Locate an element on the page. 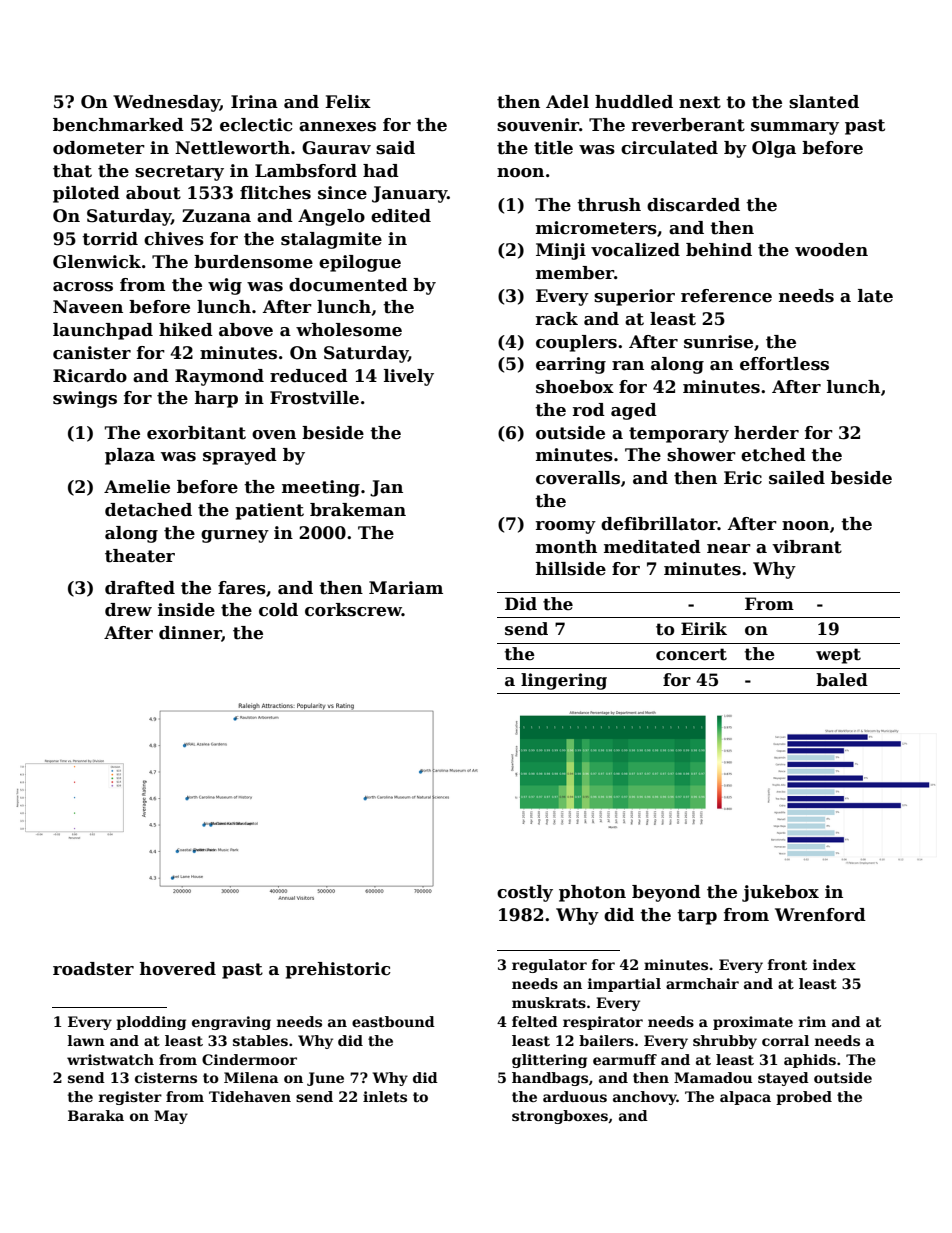 The width and height of the page is (952, 1233). baled is located at coordinates (842, 680).
